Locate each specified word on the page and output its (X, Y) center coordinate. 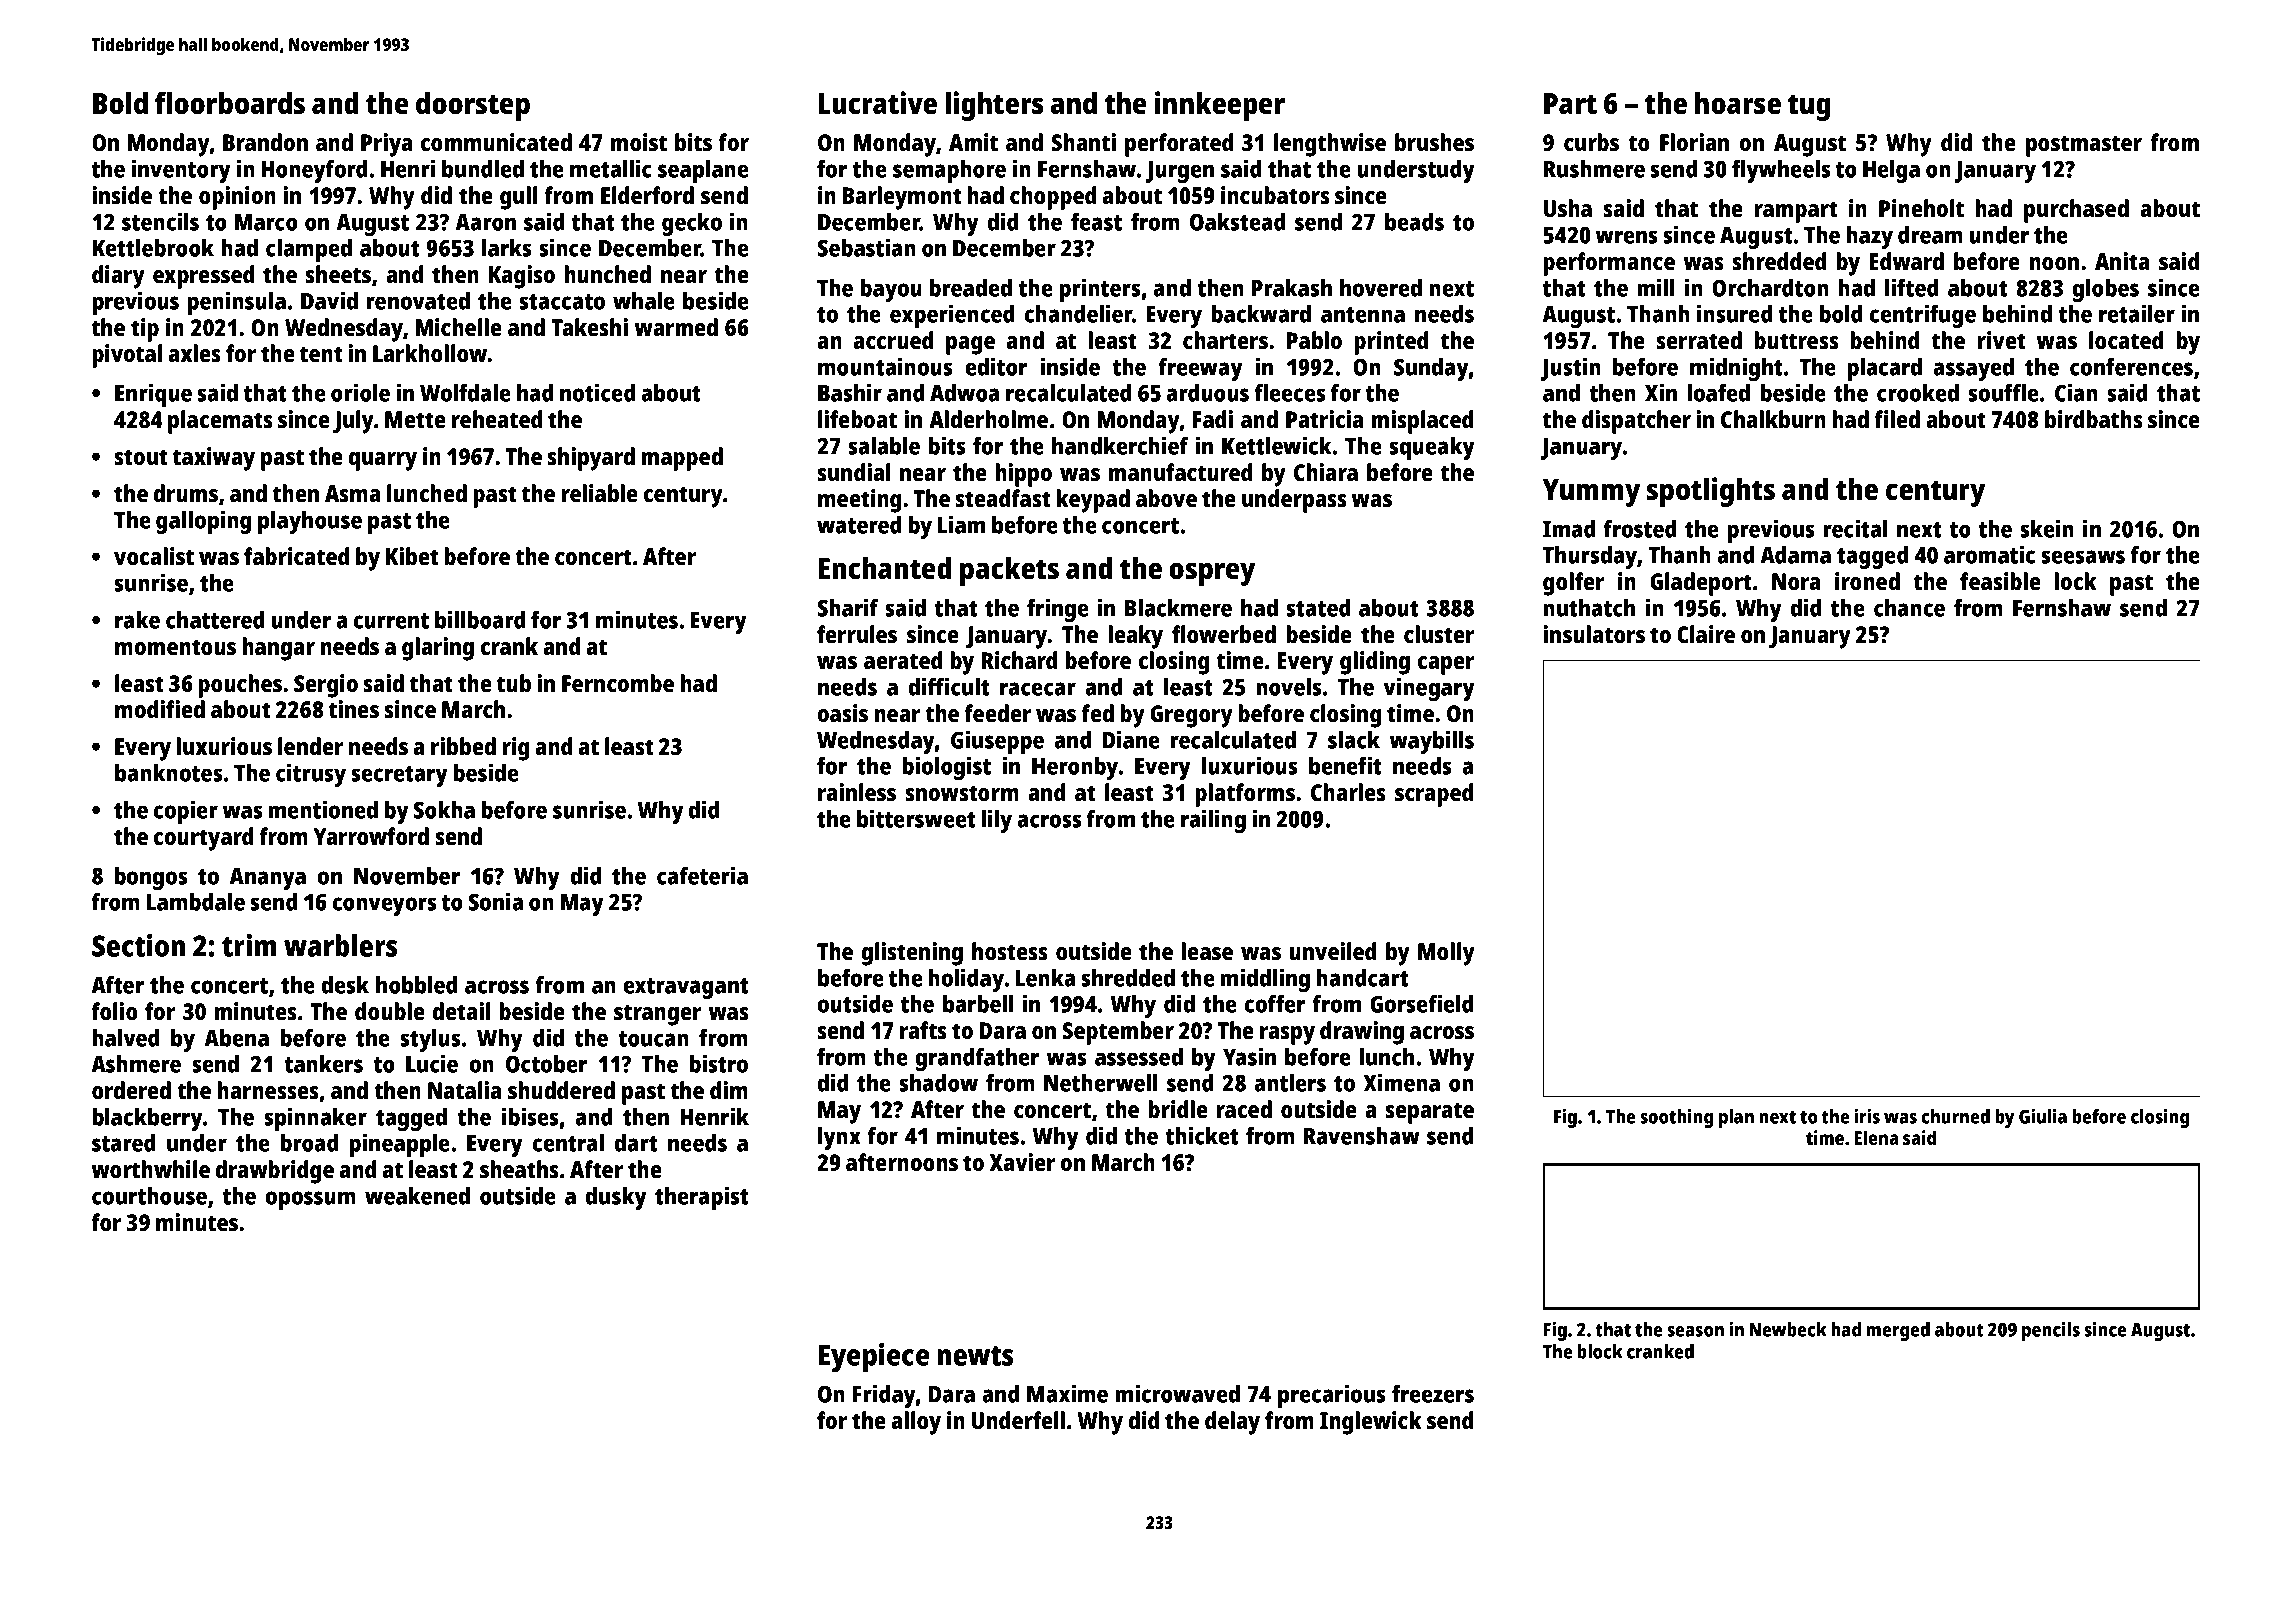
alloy (916, 1423)
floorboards (230, 103)
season (1695, 1331)
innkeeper (1220, 106)
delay (1232, 1423)
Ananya (268, 879)
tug (1809, 107)
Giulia (2043, 1116)
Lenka (1045, 978)
